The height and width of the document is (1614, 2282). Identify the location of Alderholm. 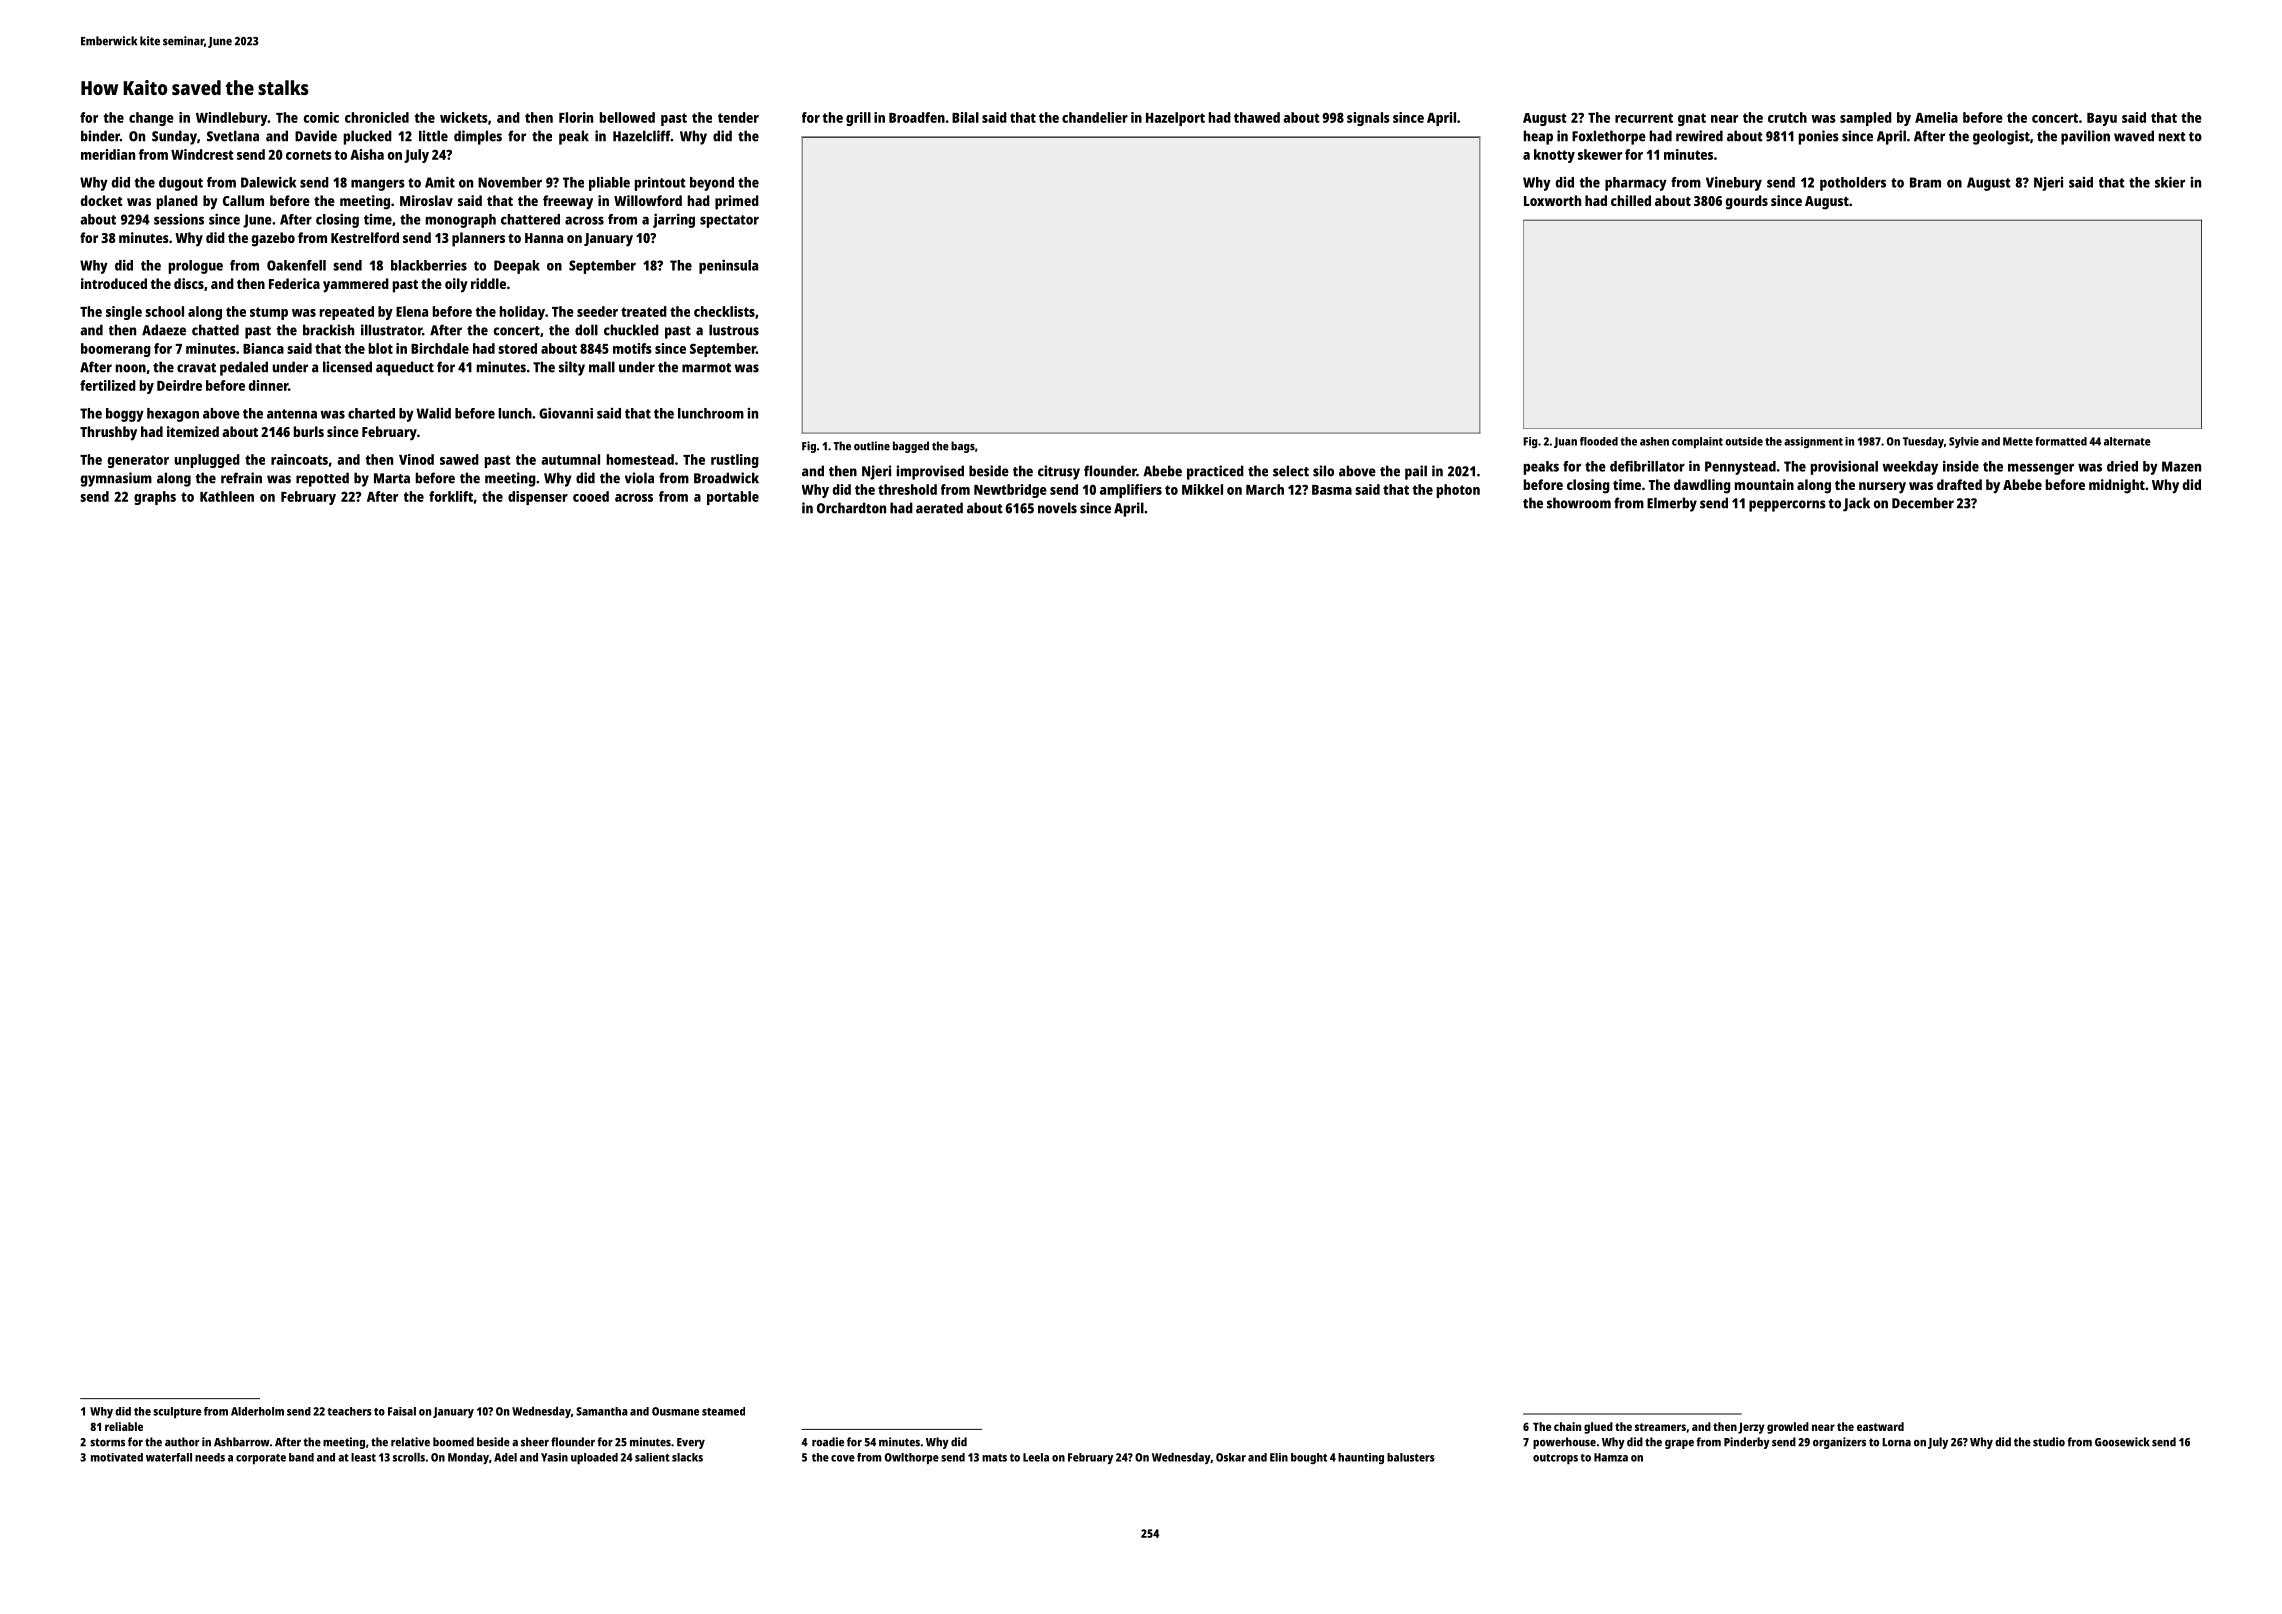
(257, 1411).
